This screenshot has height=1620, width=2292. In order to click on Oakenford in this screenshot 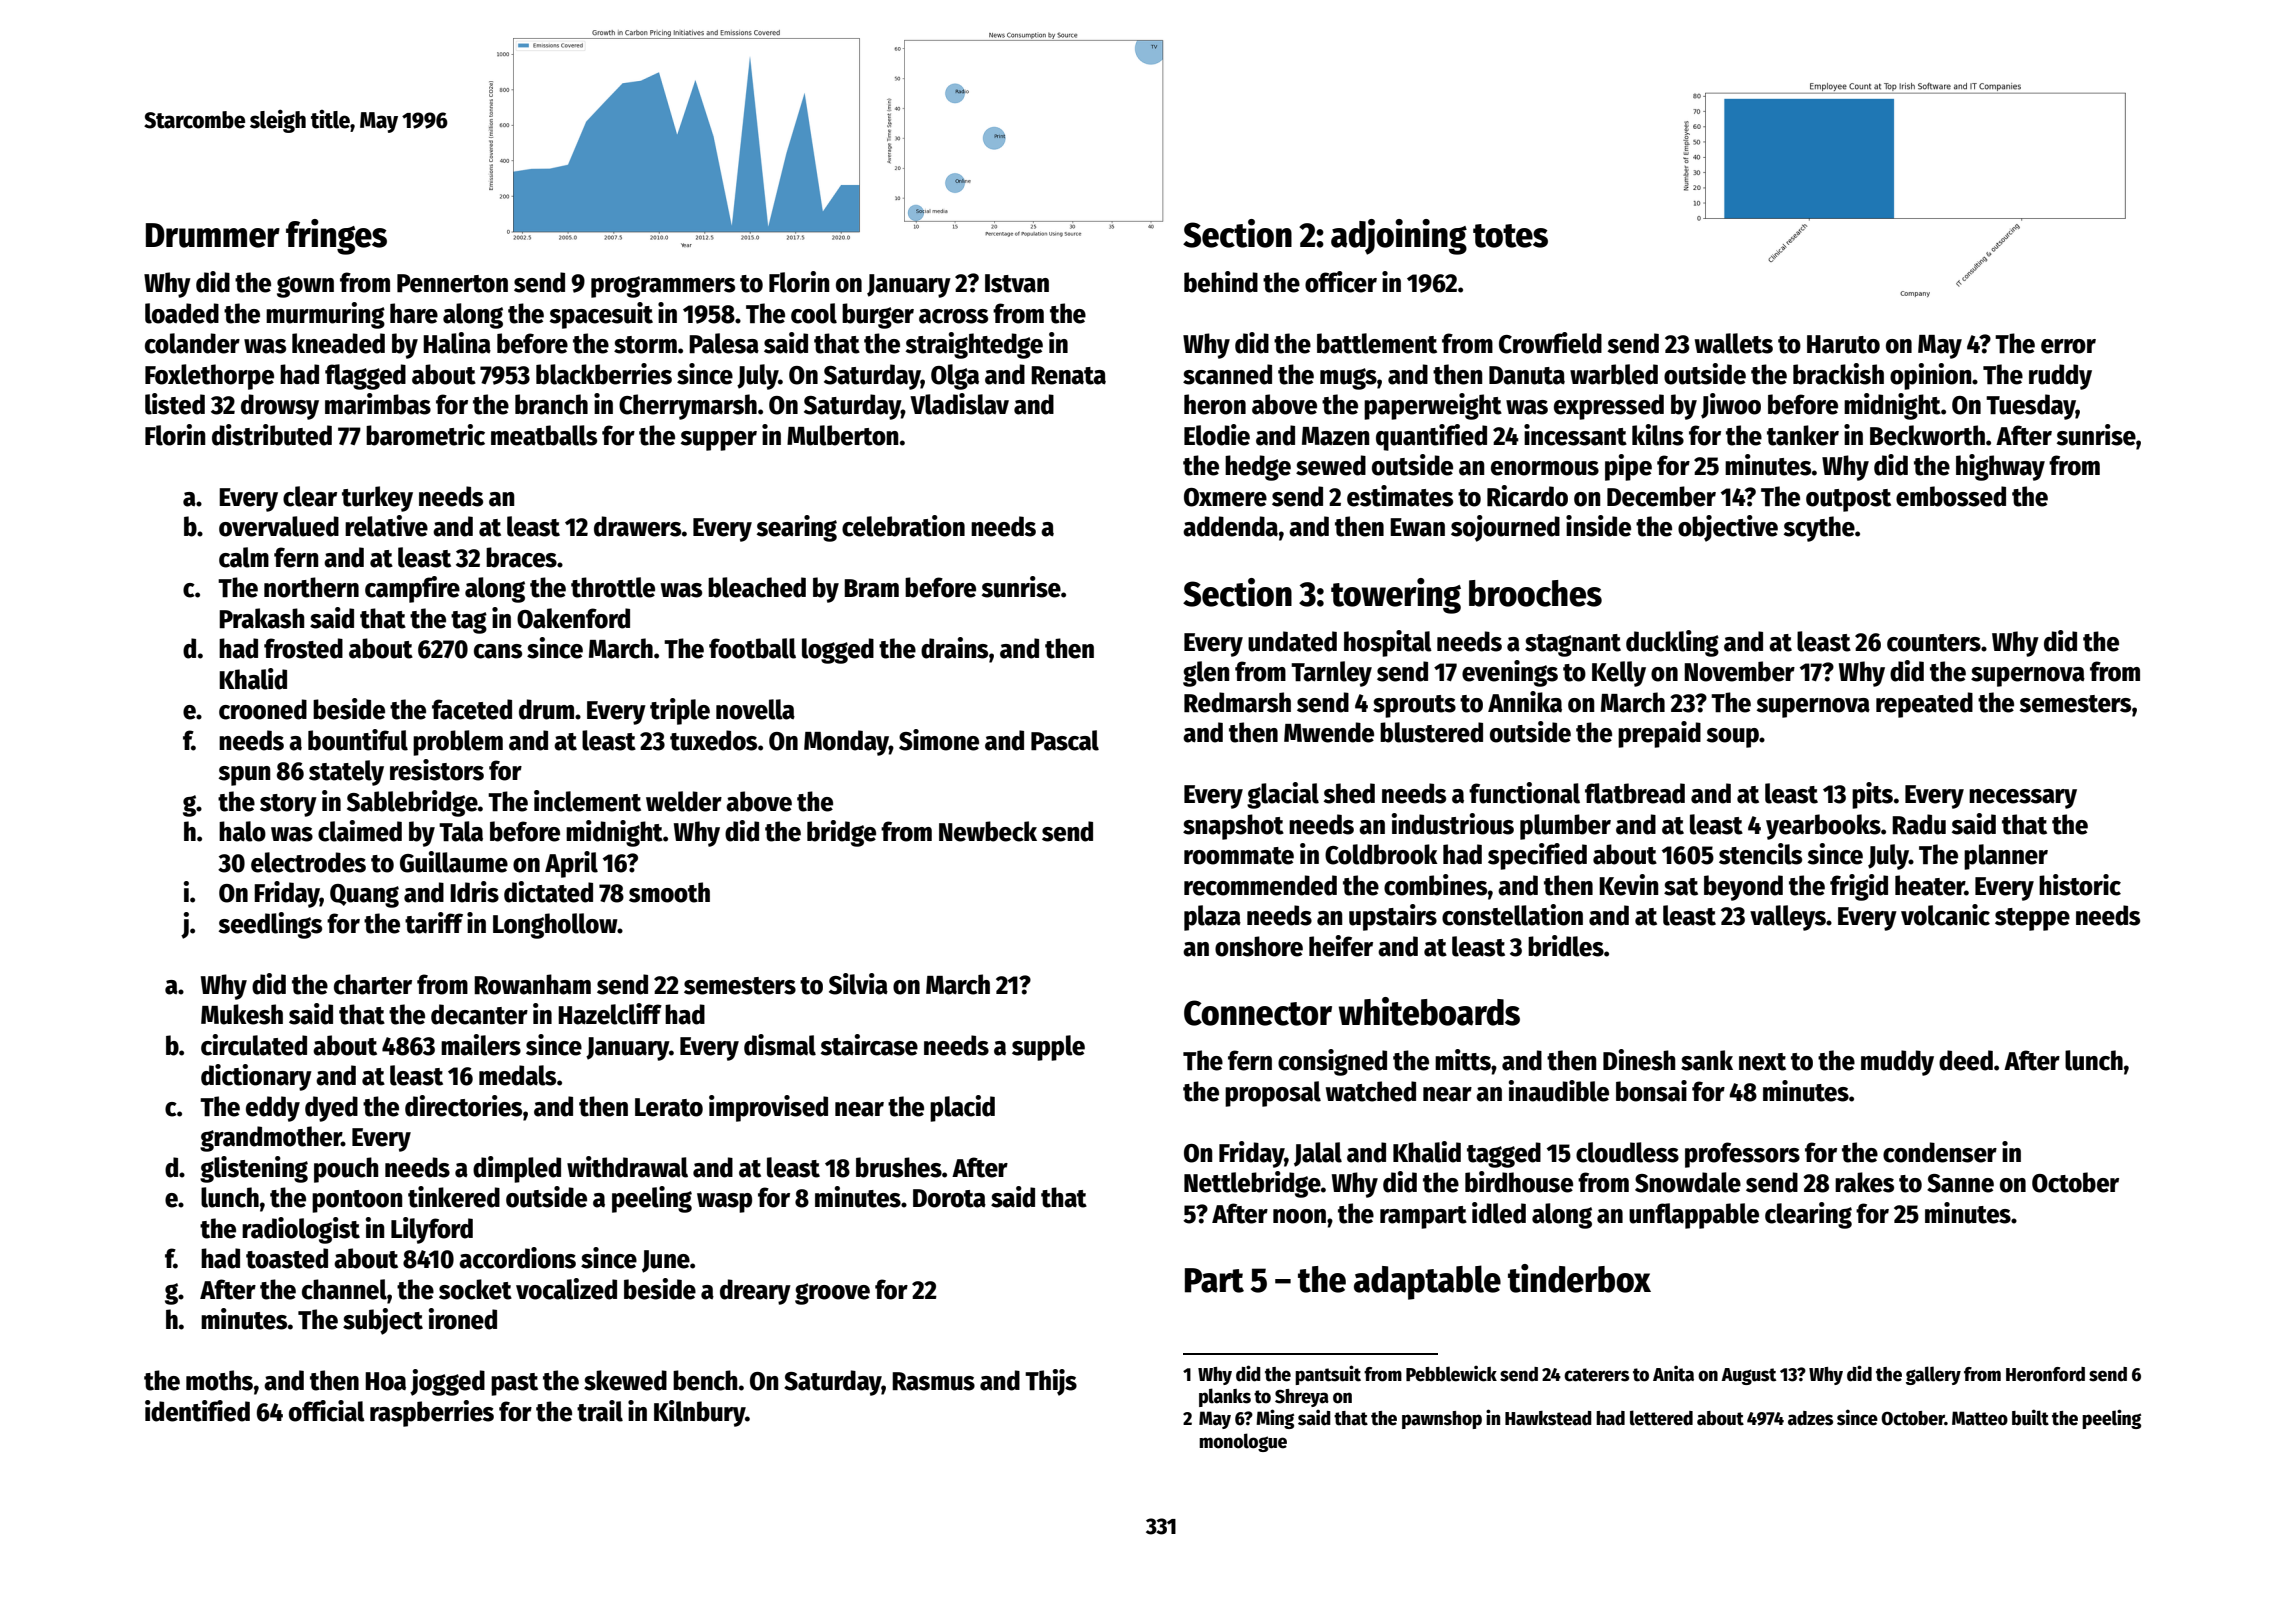, I will do `click(573, 618)`.
